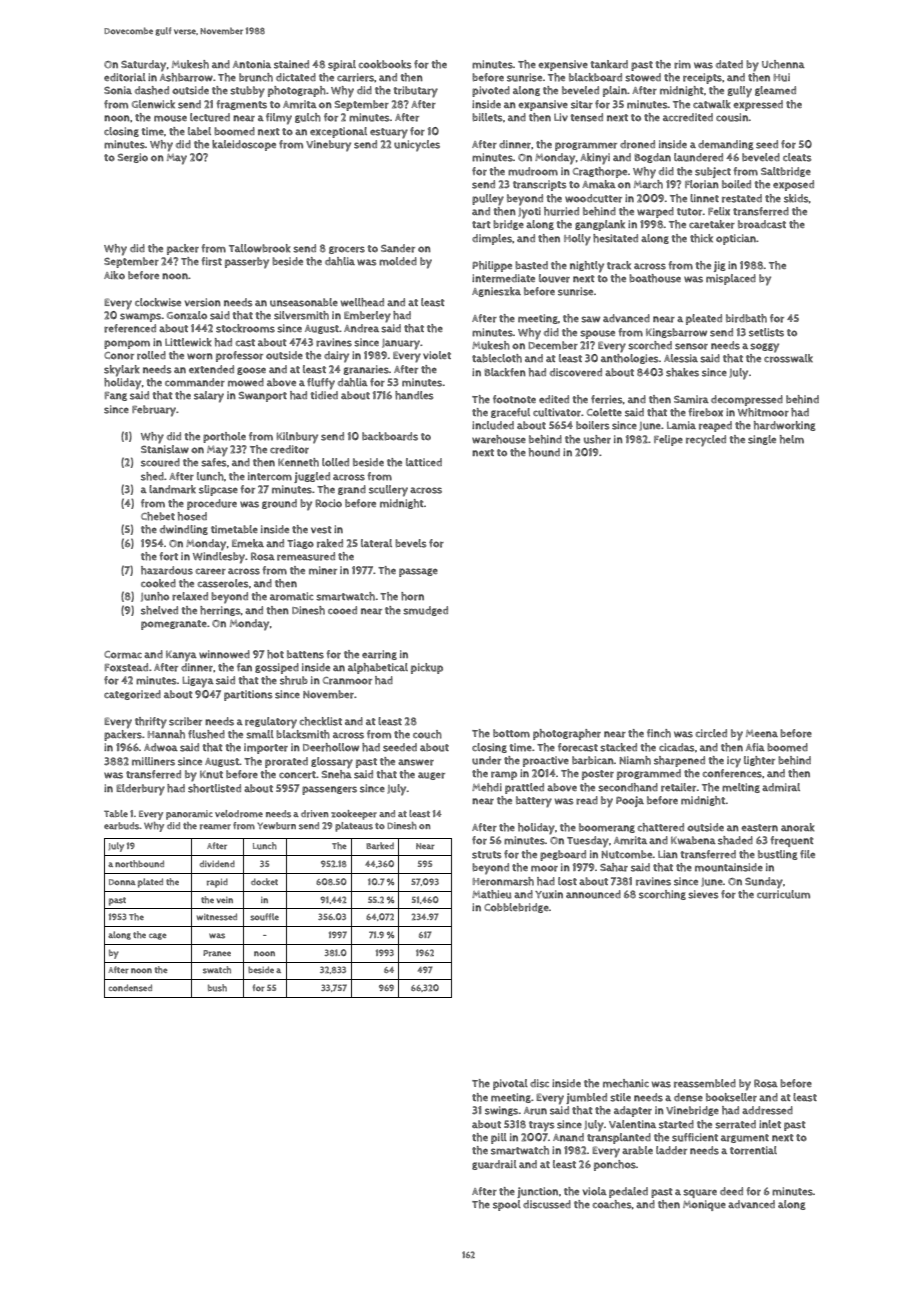 This screenshot has height=1308, width=924. I want to click on bush, so click(217, 988).
